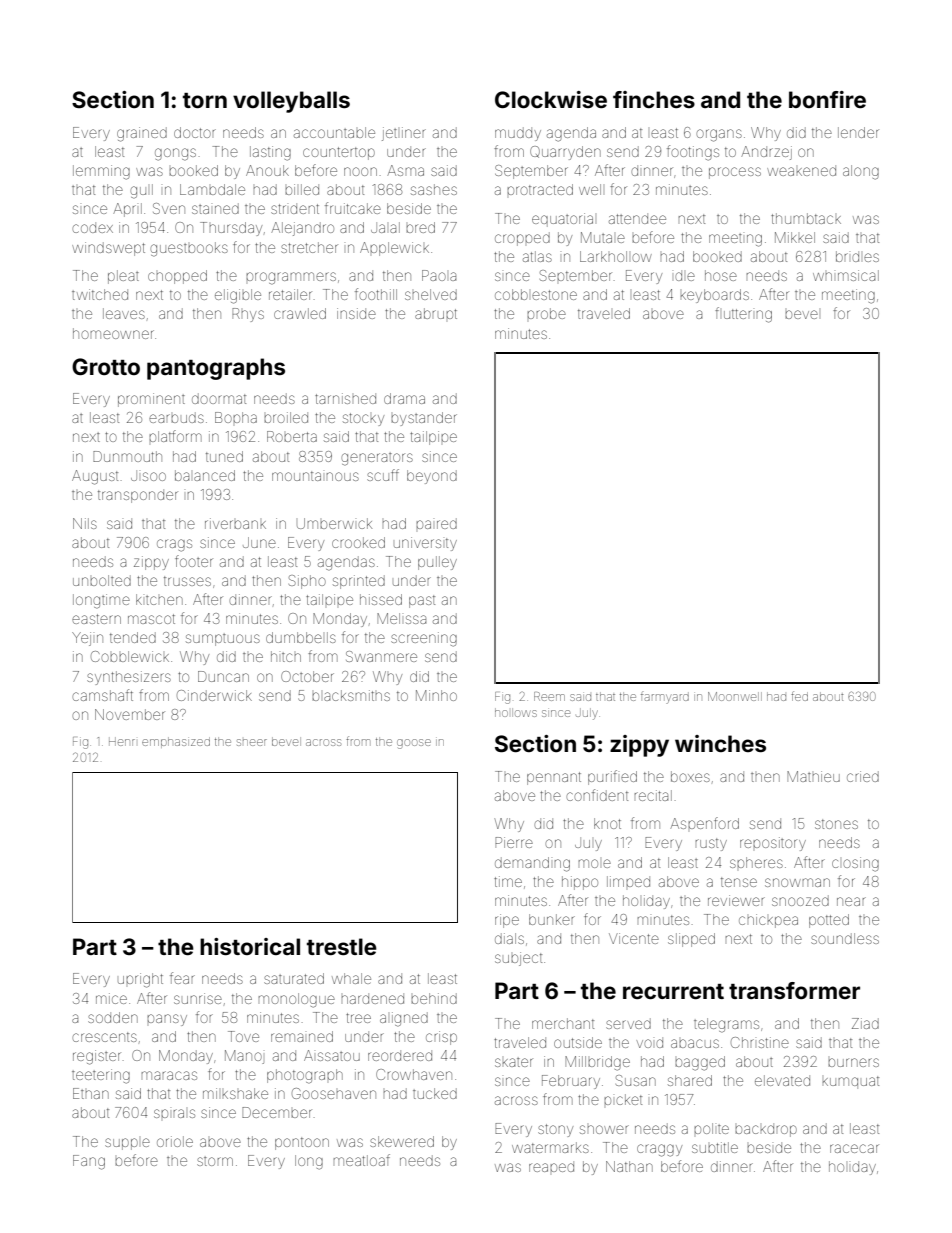 The height and width of the image is (1233, 952). Describe the element at coordinates (827, 99) in the image. I see `bonfire` at that location.
